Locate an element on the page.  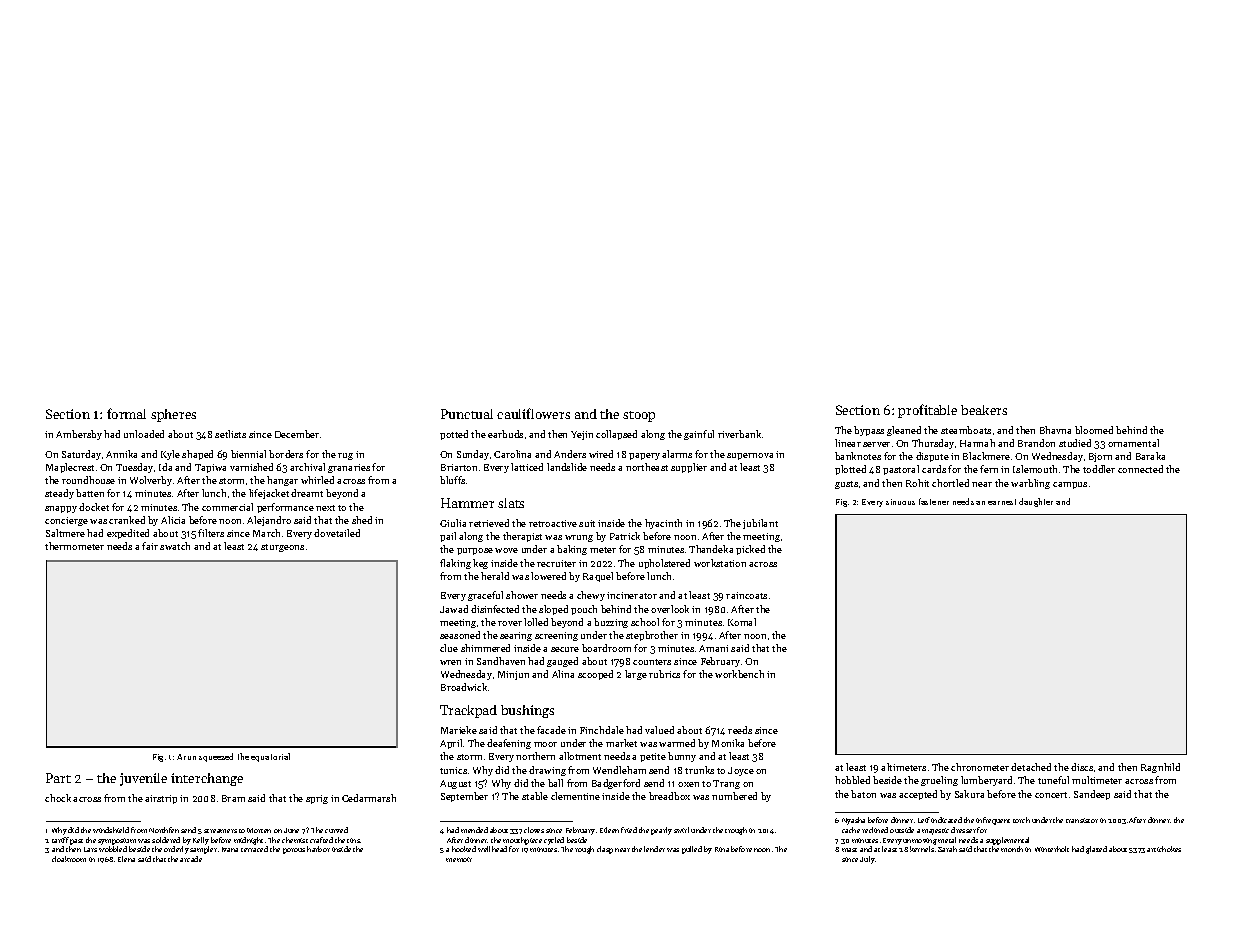
Bram is located at coordinates (233, 798).
